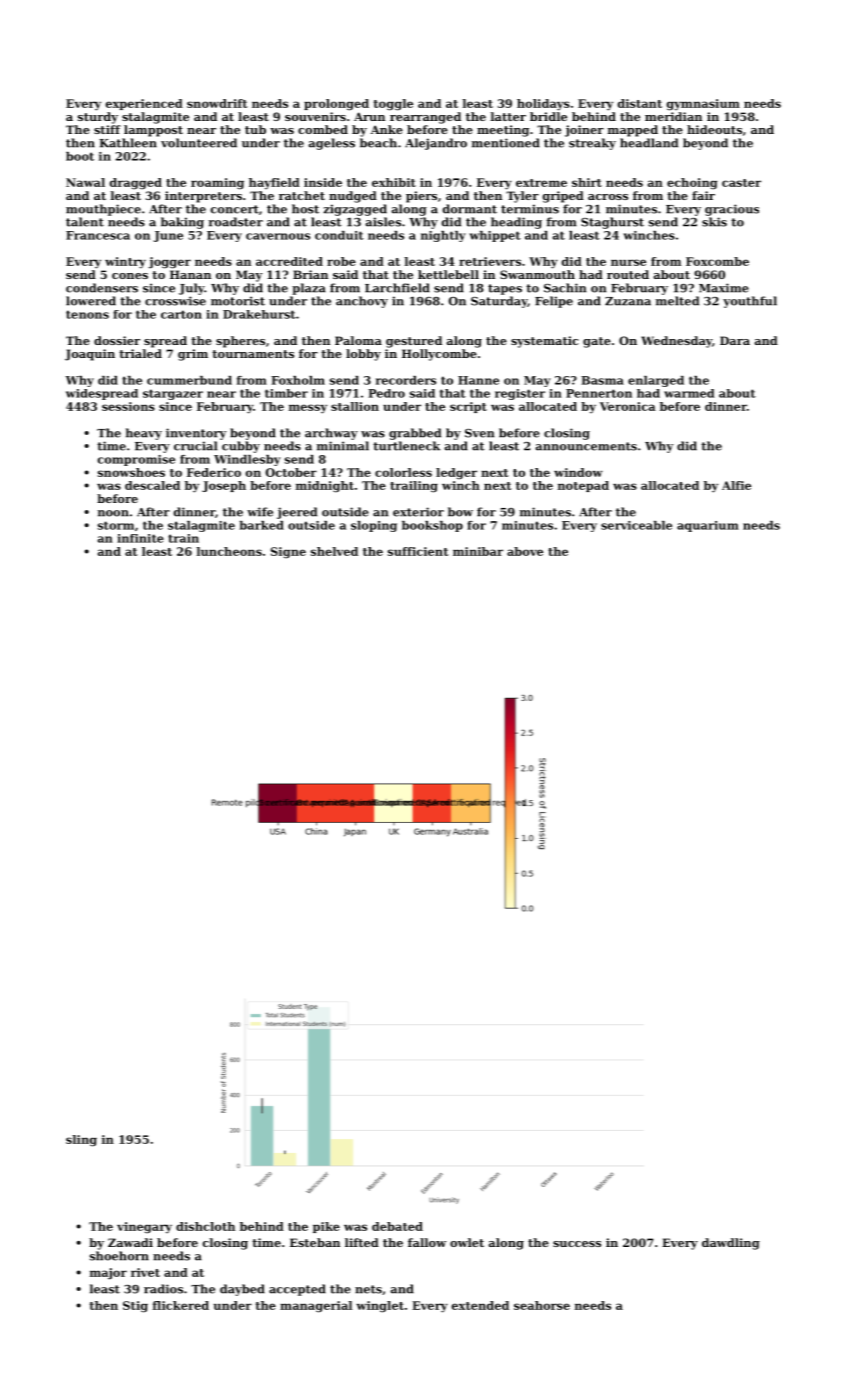 The width and height of the image is (849, 1400). Describe the element at coordinates (393, 105) in the image. I see `toggle` at that location.
